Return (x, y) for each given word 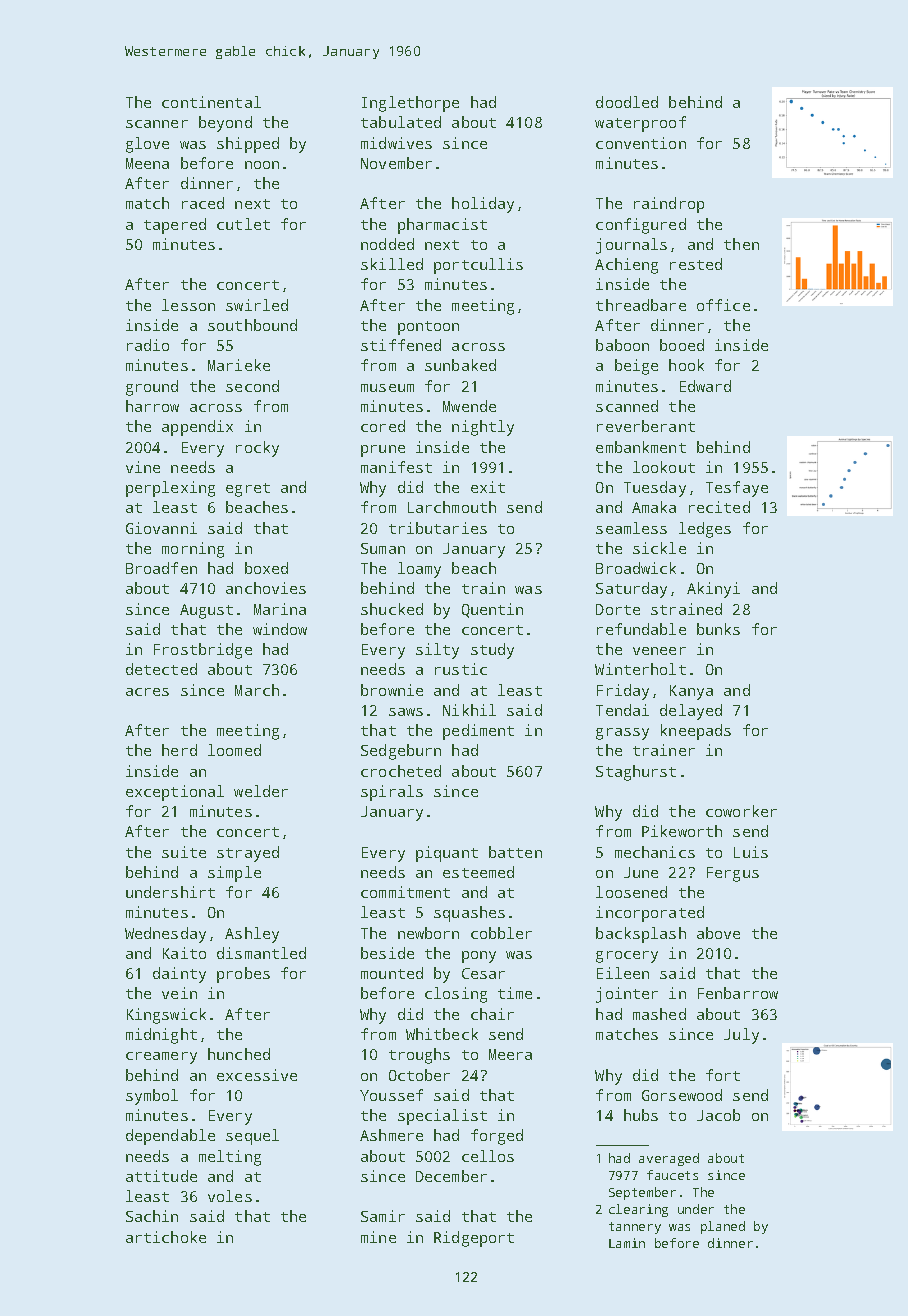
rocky (257, 449)
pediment (478, 732)
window (280, 629)
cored (383, 426)
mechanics (655, 852)
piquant (447, 854)
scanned (627, 406)
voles (230, 1196)
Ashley (252, 935)
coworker (741, 811)
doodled (627, 102)
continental (211, 102)
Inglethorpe (410, 104)
